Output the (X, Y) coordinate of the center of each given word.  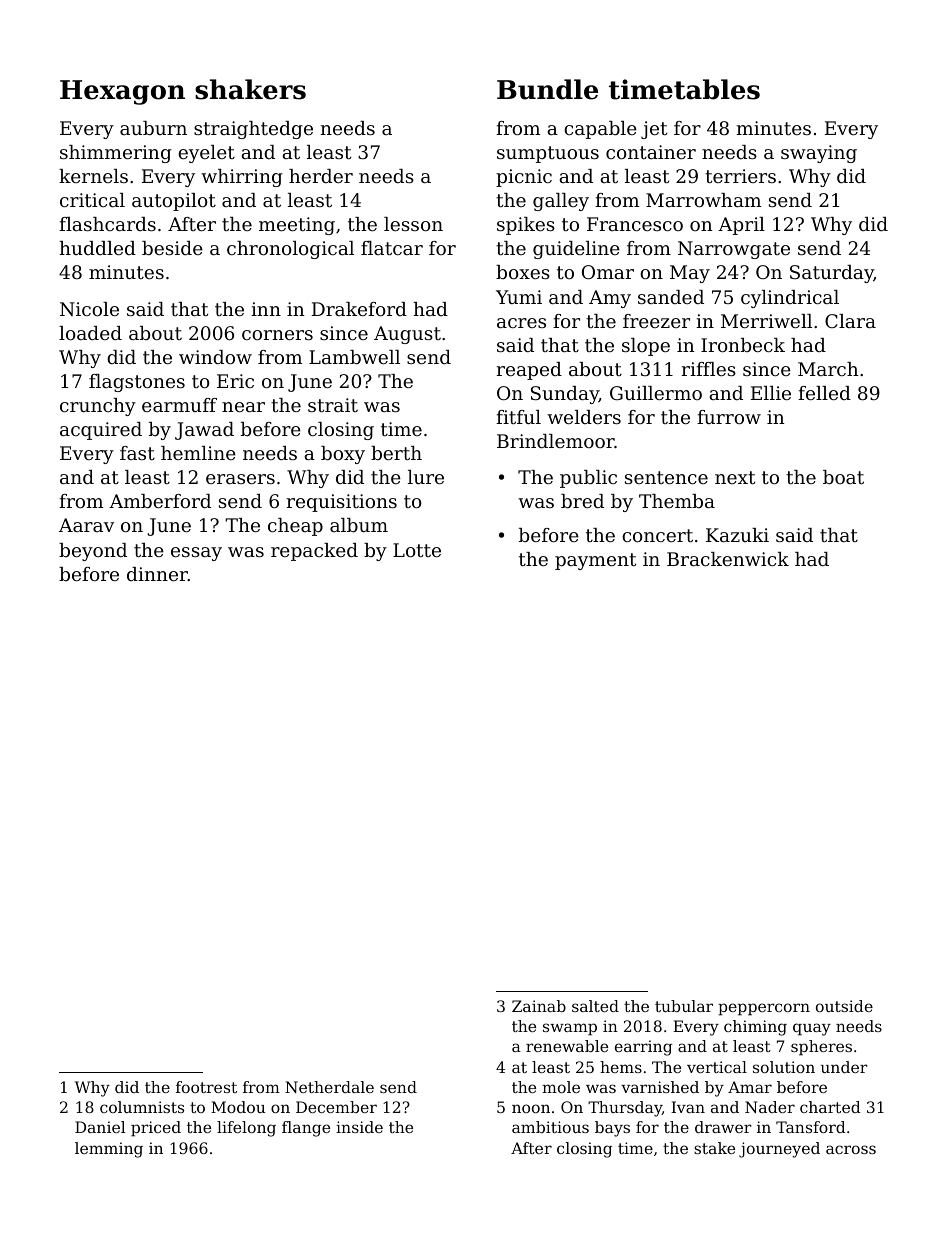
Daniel (100, 1127)
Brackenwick (728, 559)
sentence (666, 477)
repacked (314, 552)
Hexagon (122, 92)
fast (137, 453)
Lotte (417, 550)
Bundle (547, 89)
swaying (819, 154)
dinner (157, 574)
